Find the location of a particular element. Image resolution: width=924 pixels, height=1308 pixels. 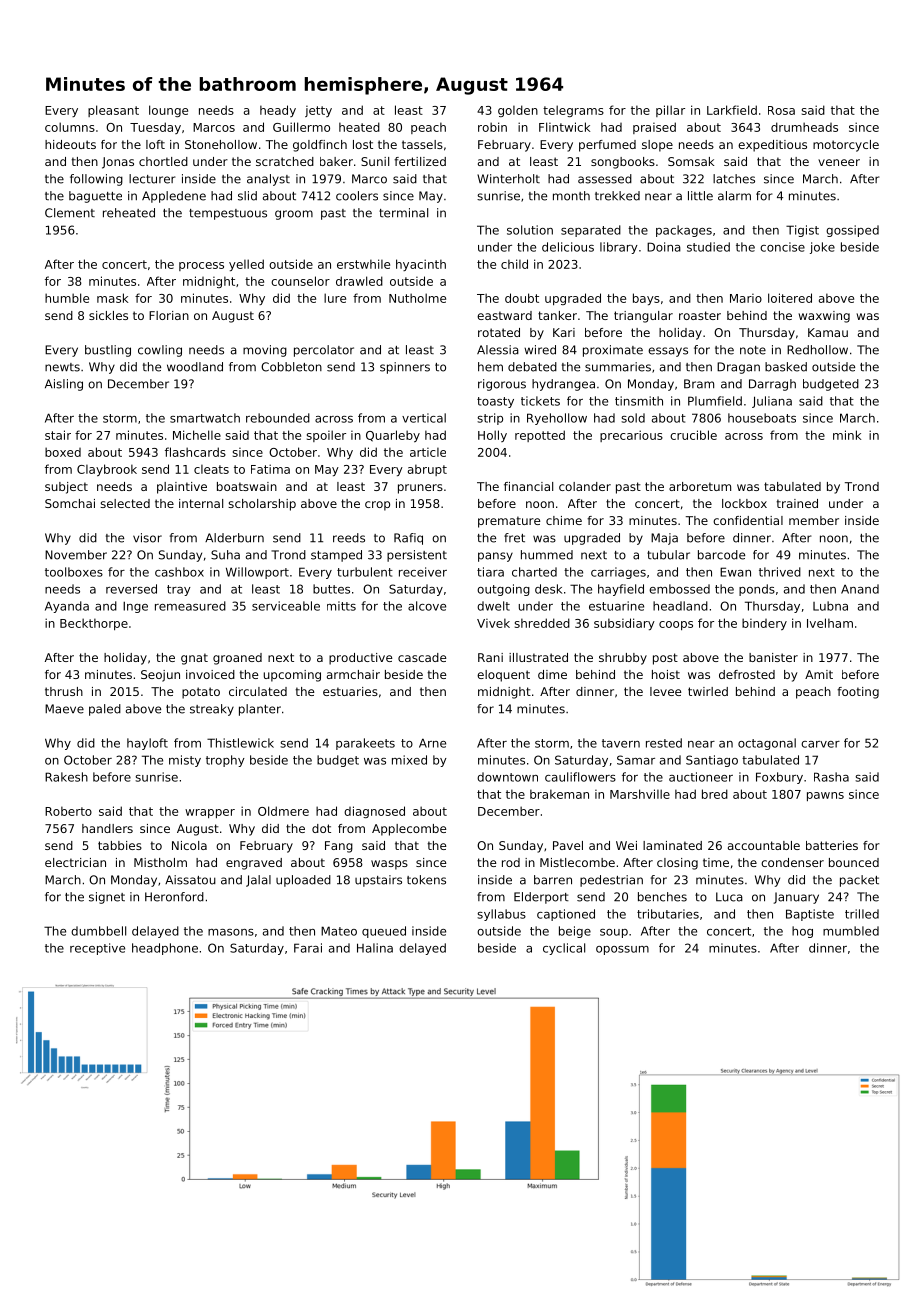

opossum is located at coordinates (622, 950).
